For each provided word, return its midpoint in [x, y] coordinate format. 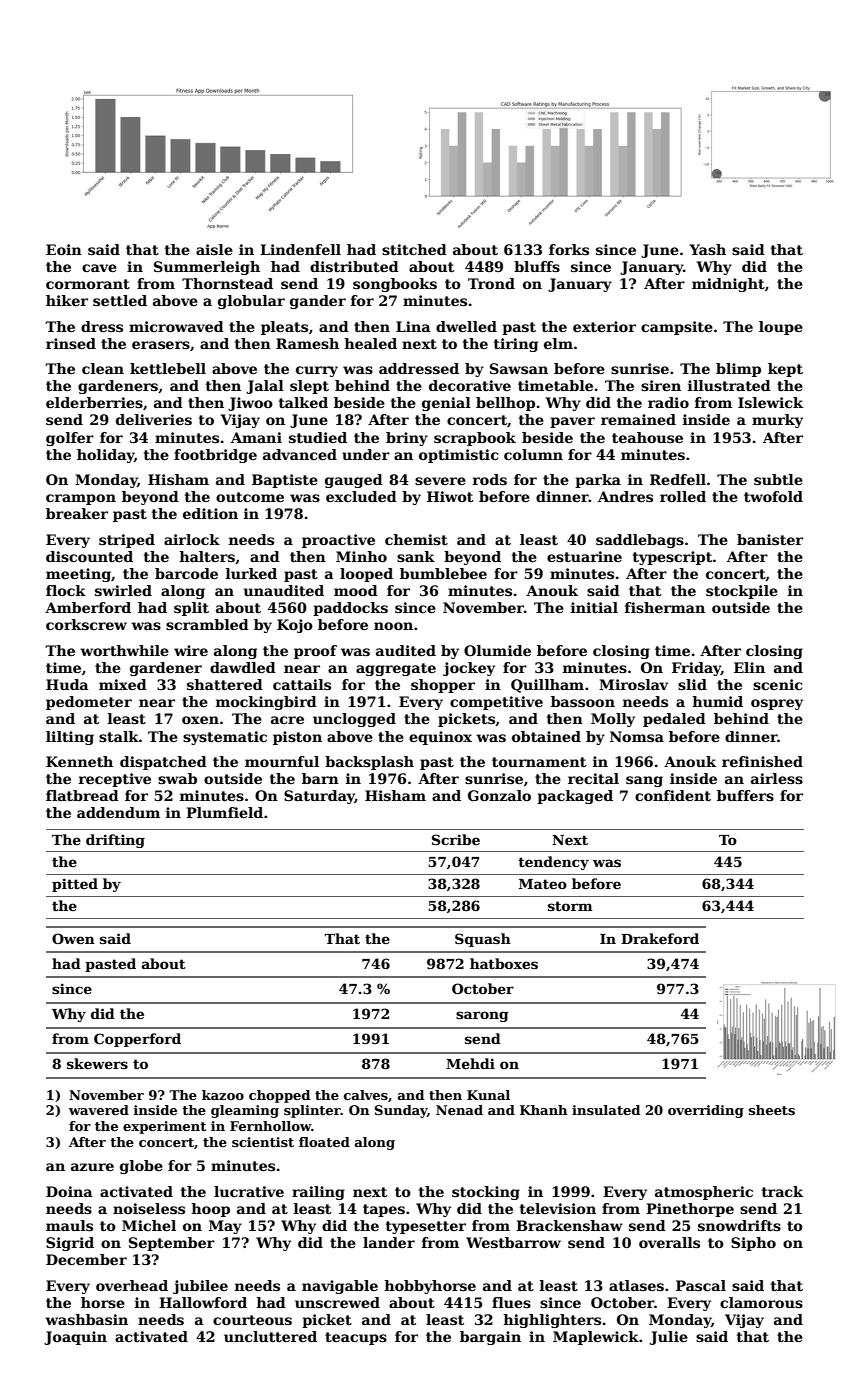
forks [569, 249]
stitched [414, 249]
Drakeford [660, 938]
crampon [81, 499]
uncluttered [270, 1336]
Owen [73, 938]
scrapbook [475, 439]
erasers [161, 345]
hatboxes [504, 963]
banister [770, 539]
